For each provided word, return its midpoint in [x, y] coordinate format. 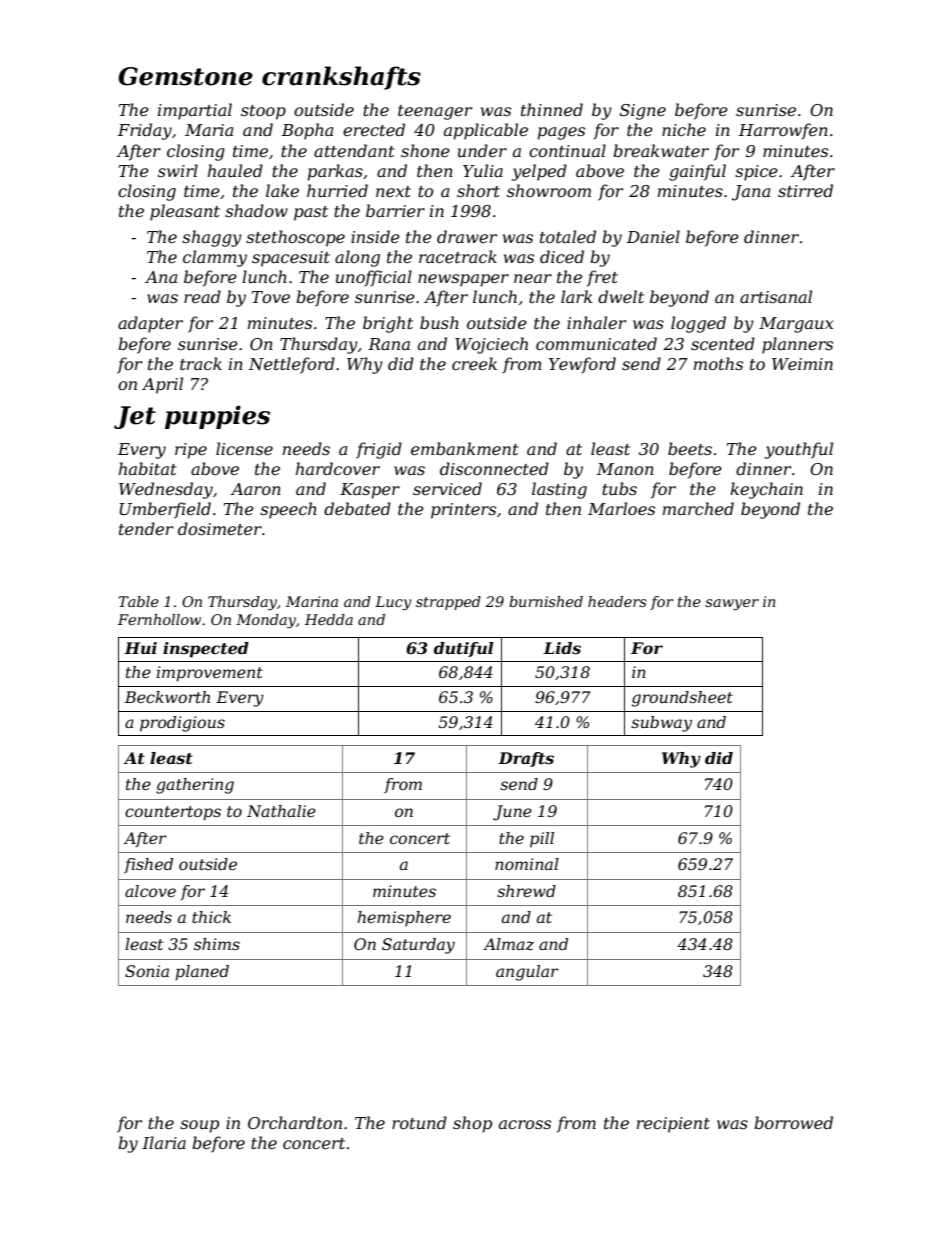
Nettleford [291, 365]
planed [202, 973]
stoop [263, 112]
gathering [195, 786]
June [512, 813]
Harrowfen [783, 131]
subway [661, 724]
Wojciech [491, 345]
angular [527, 973]
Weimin [802, 364]
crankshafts [341, 78]
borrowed [793, 1122]
